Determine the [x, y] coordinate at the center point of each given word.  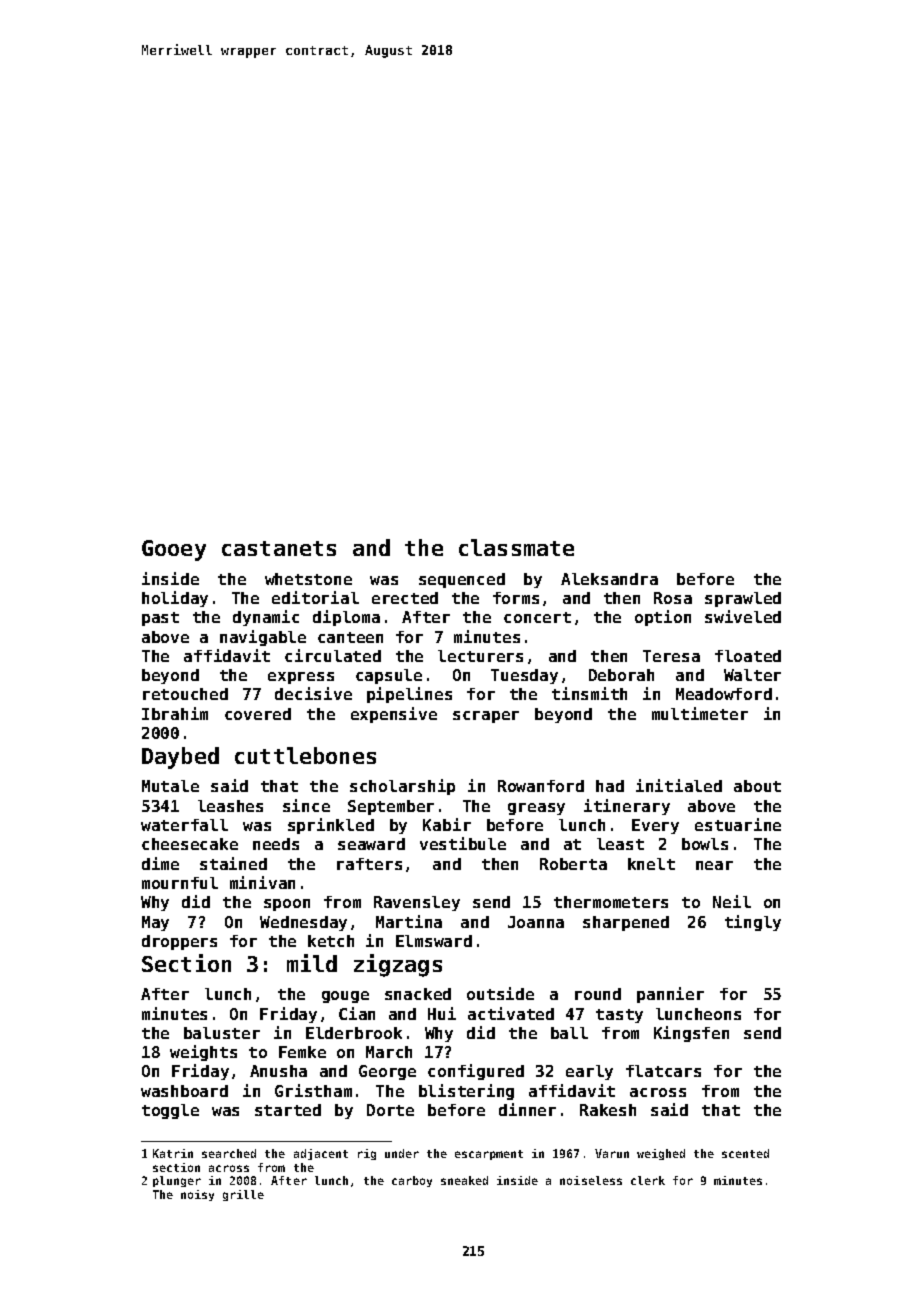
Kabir [447, 824]
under [402, 1153]
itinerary [627, 807]
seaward [371, 844]
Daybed [180, 758]
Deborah [621, 675]
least [620, 844]
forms [516, 598]
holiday [175, 599]
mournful [180, 883]
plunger [177, 1181]
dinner [527, 1109]
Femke [302, 1052]
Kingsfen [691, 1034]
